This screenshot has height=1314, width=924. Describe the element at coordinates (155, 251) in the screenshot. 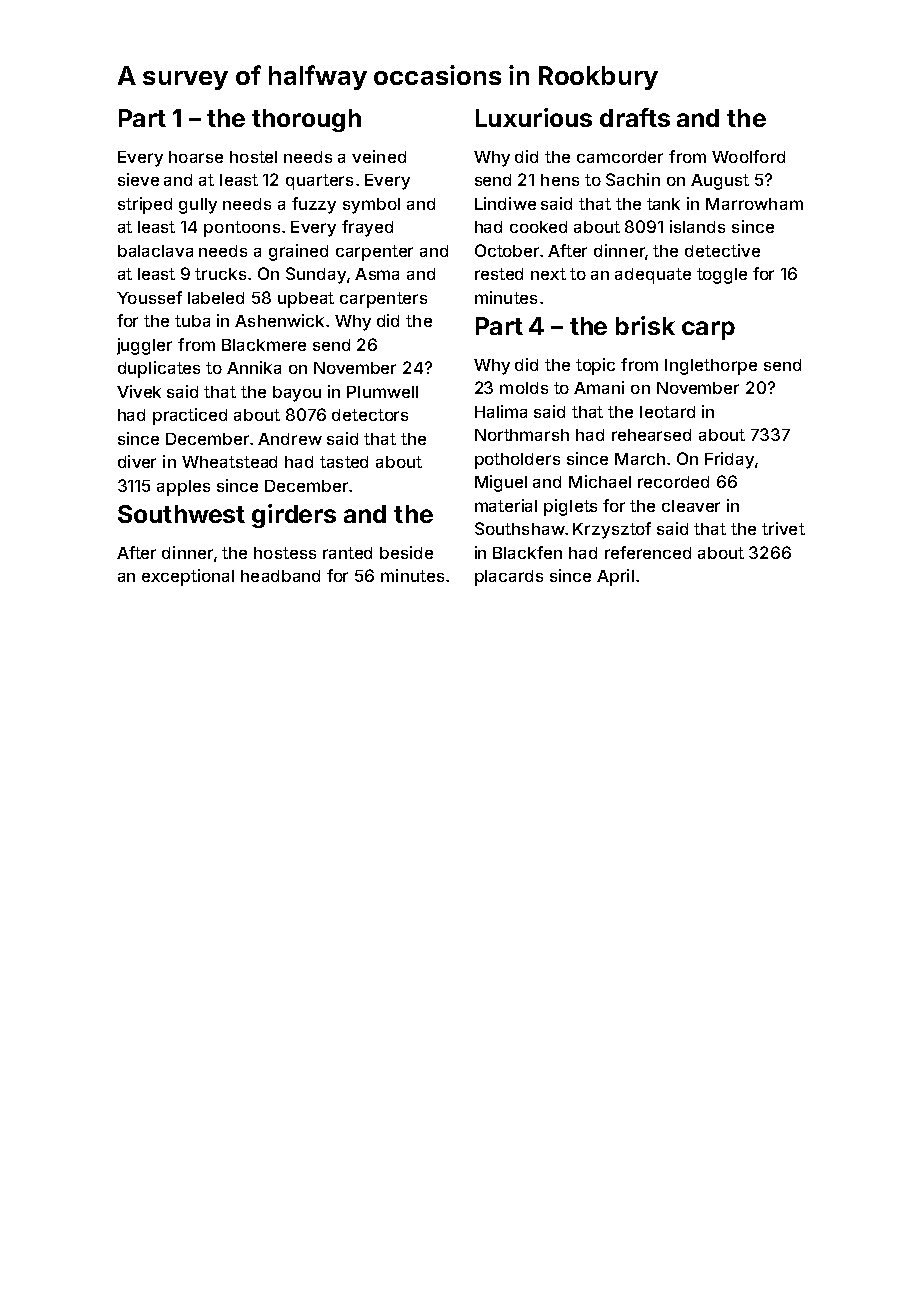

I see `balaclava` at that location.
